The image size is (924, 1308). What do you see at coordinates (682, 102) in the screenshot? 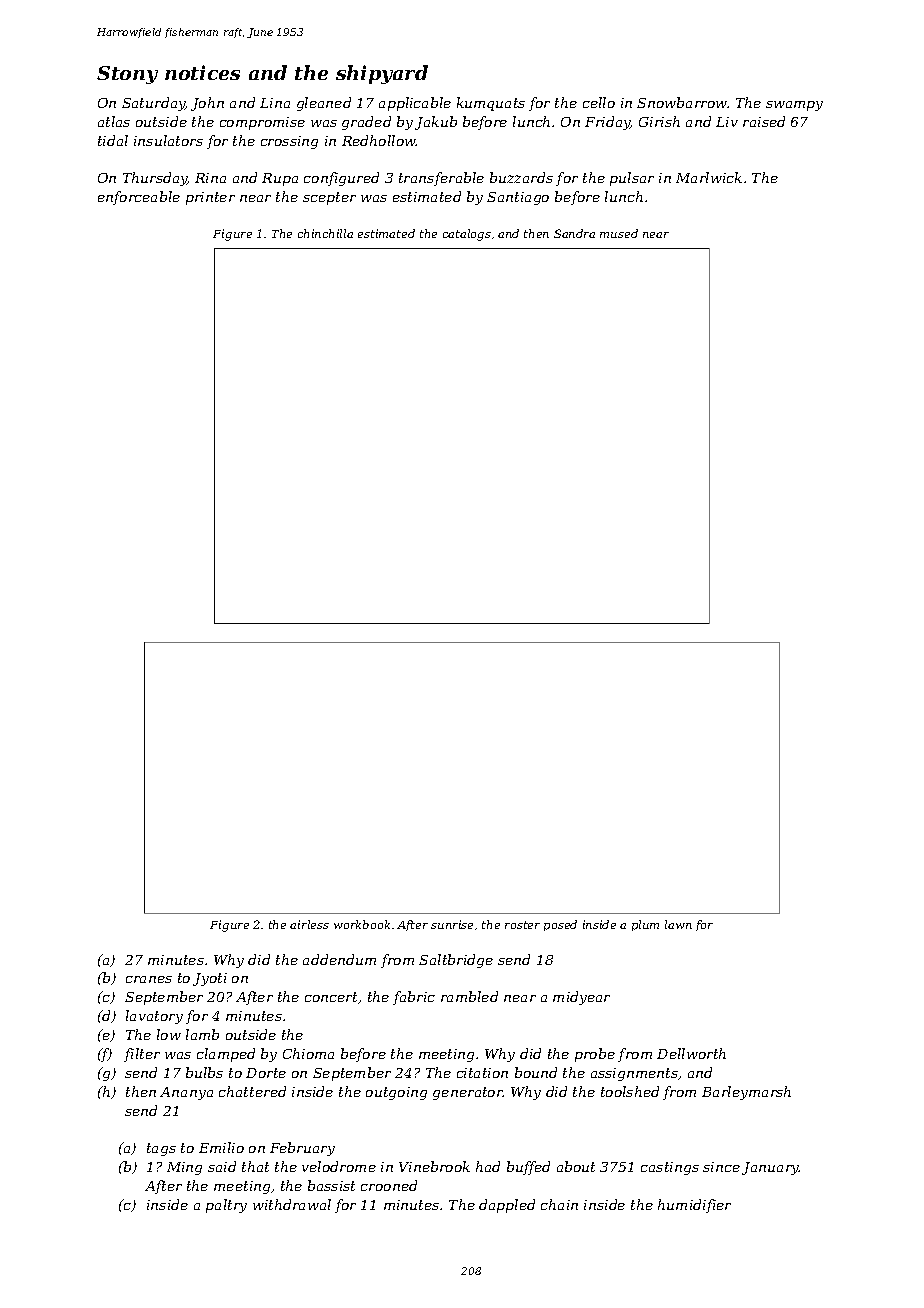
I see `Snowbarrow` at bounding box center [682, 102].
